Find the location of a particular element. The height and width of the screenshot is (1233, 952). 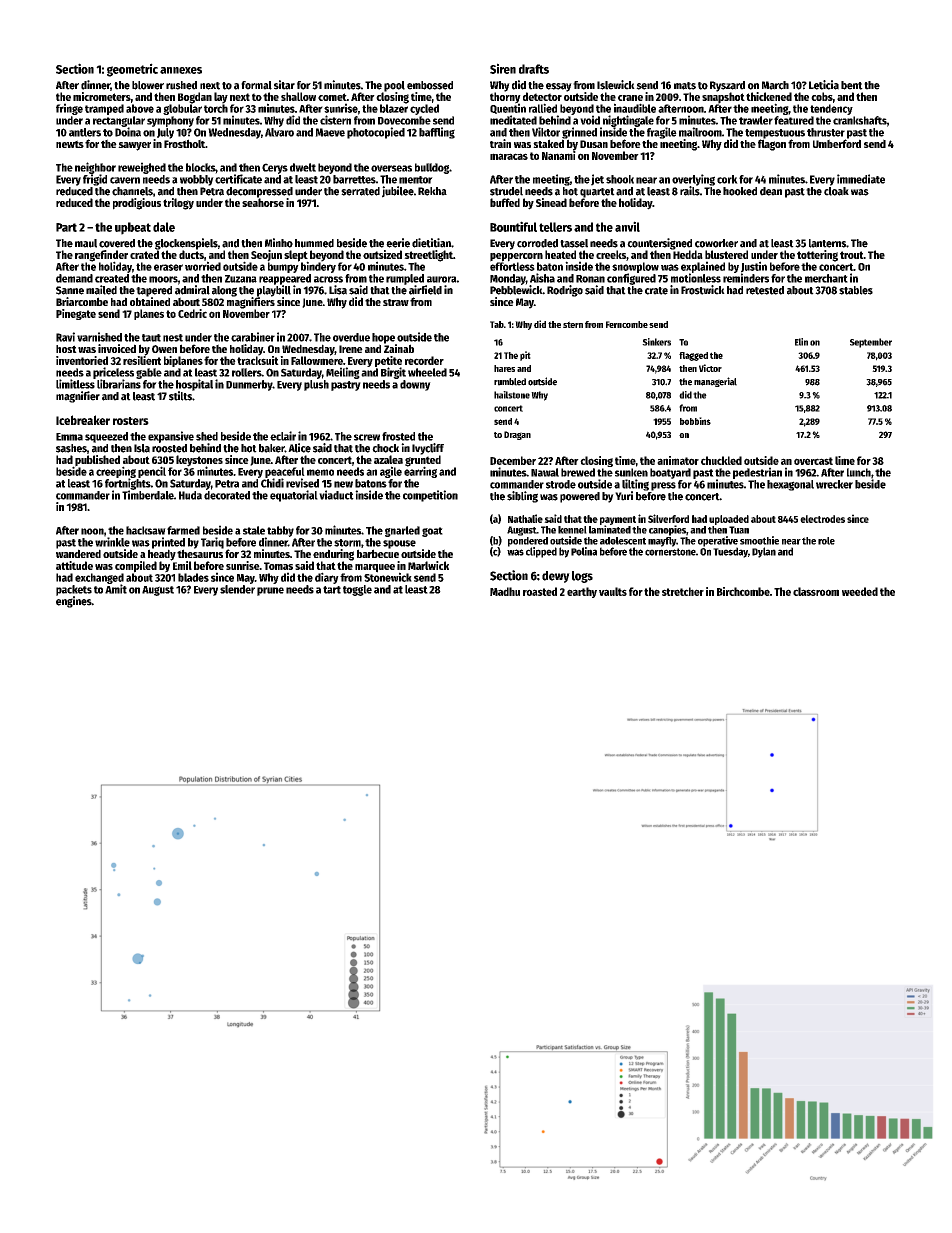

prune is located at coordinates (270, 591).
